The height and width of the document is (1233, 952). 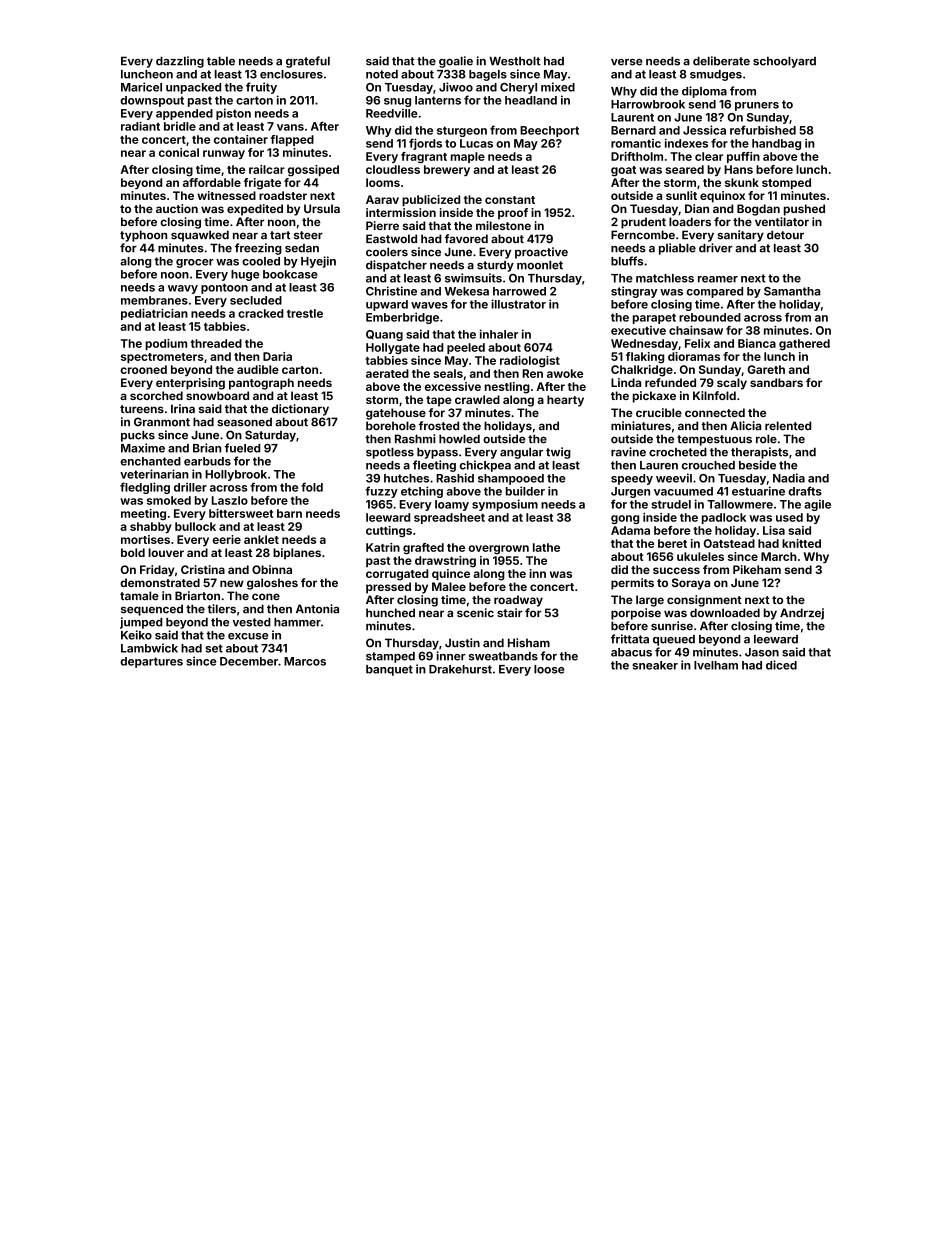 What do you see at coordinates (277, 356) in the document?
I see `Daria` at bounding box center [277, 356].
